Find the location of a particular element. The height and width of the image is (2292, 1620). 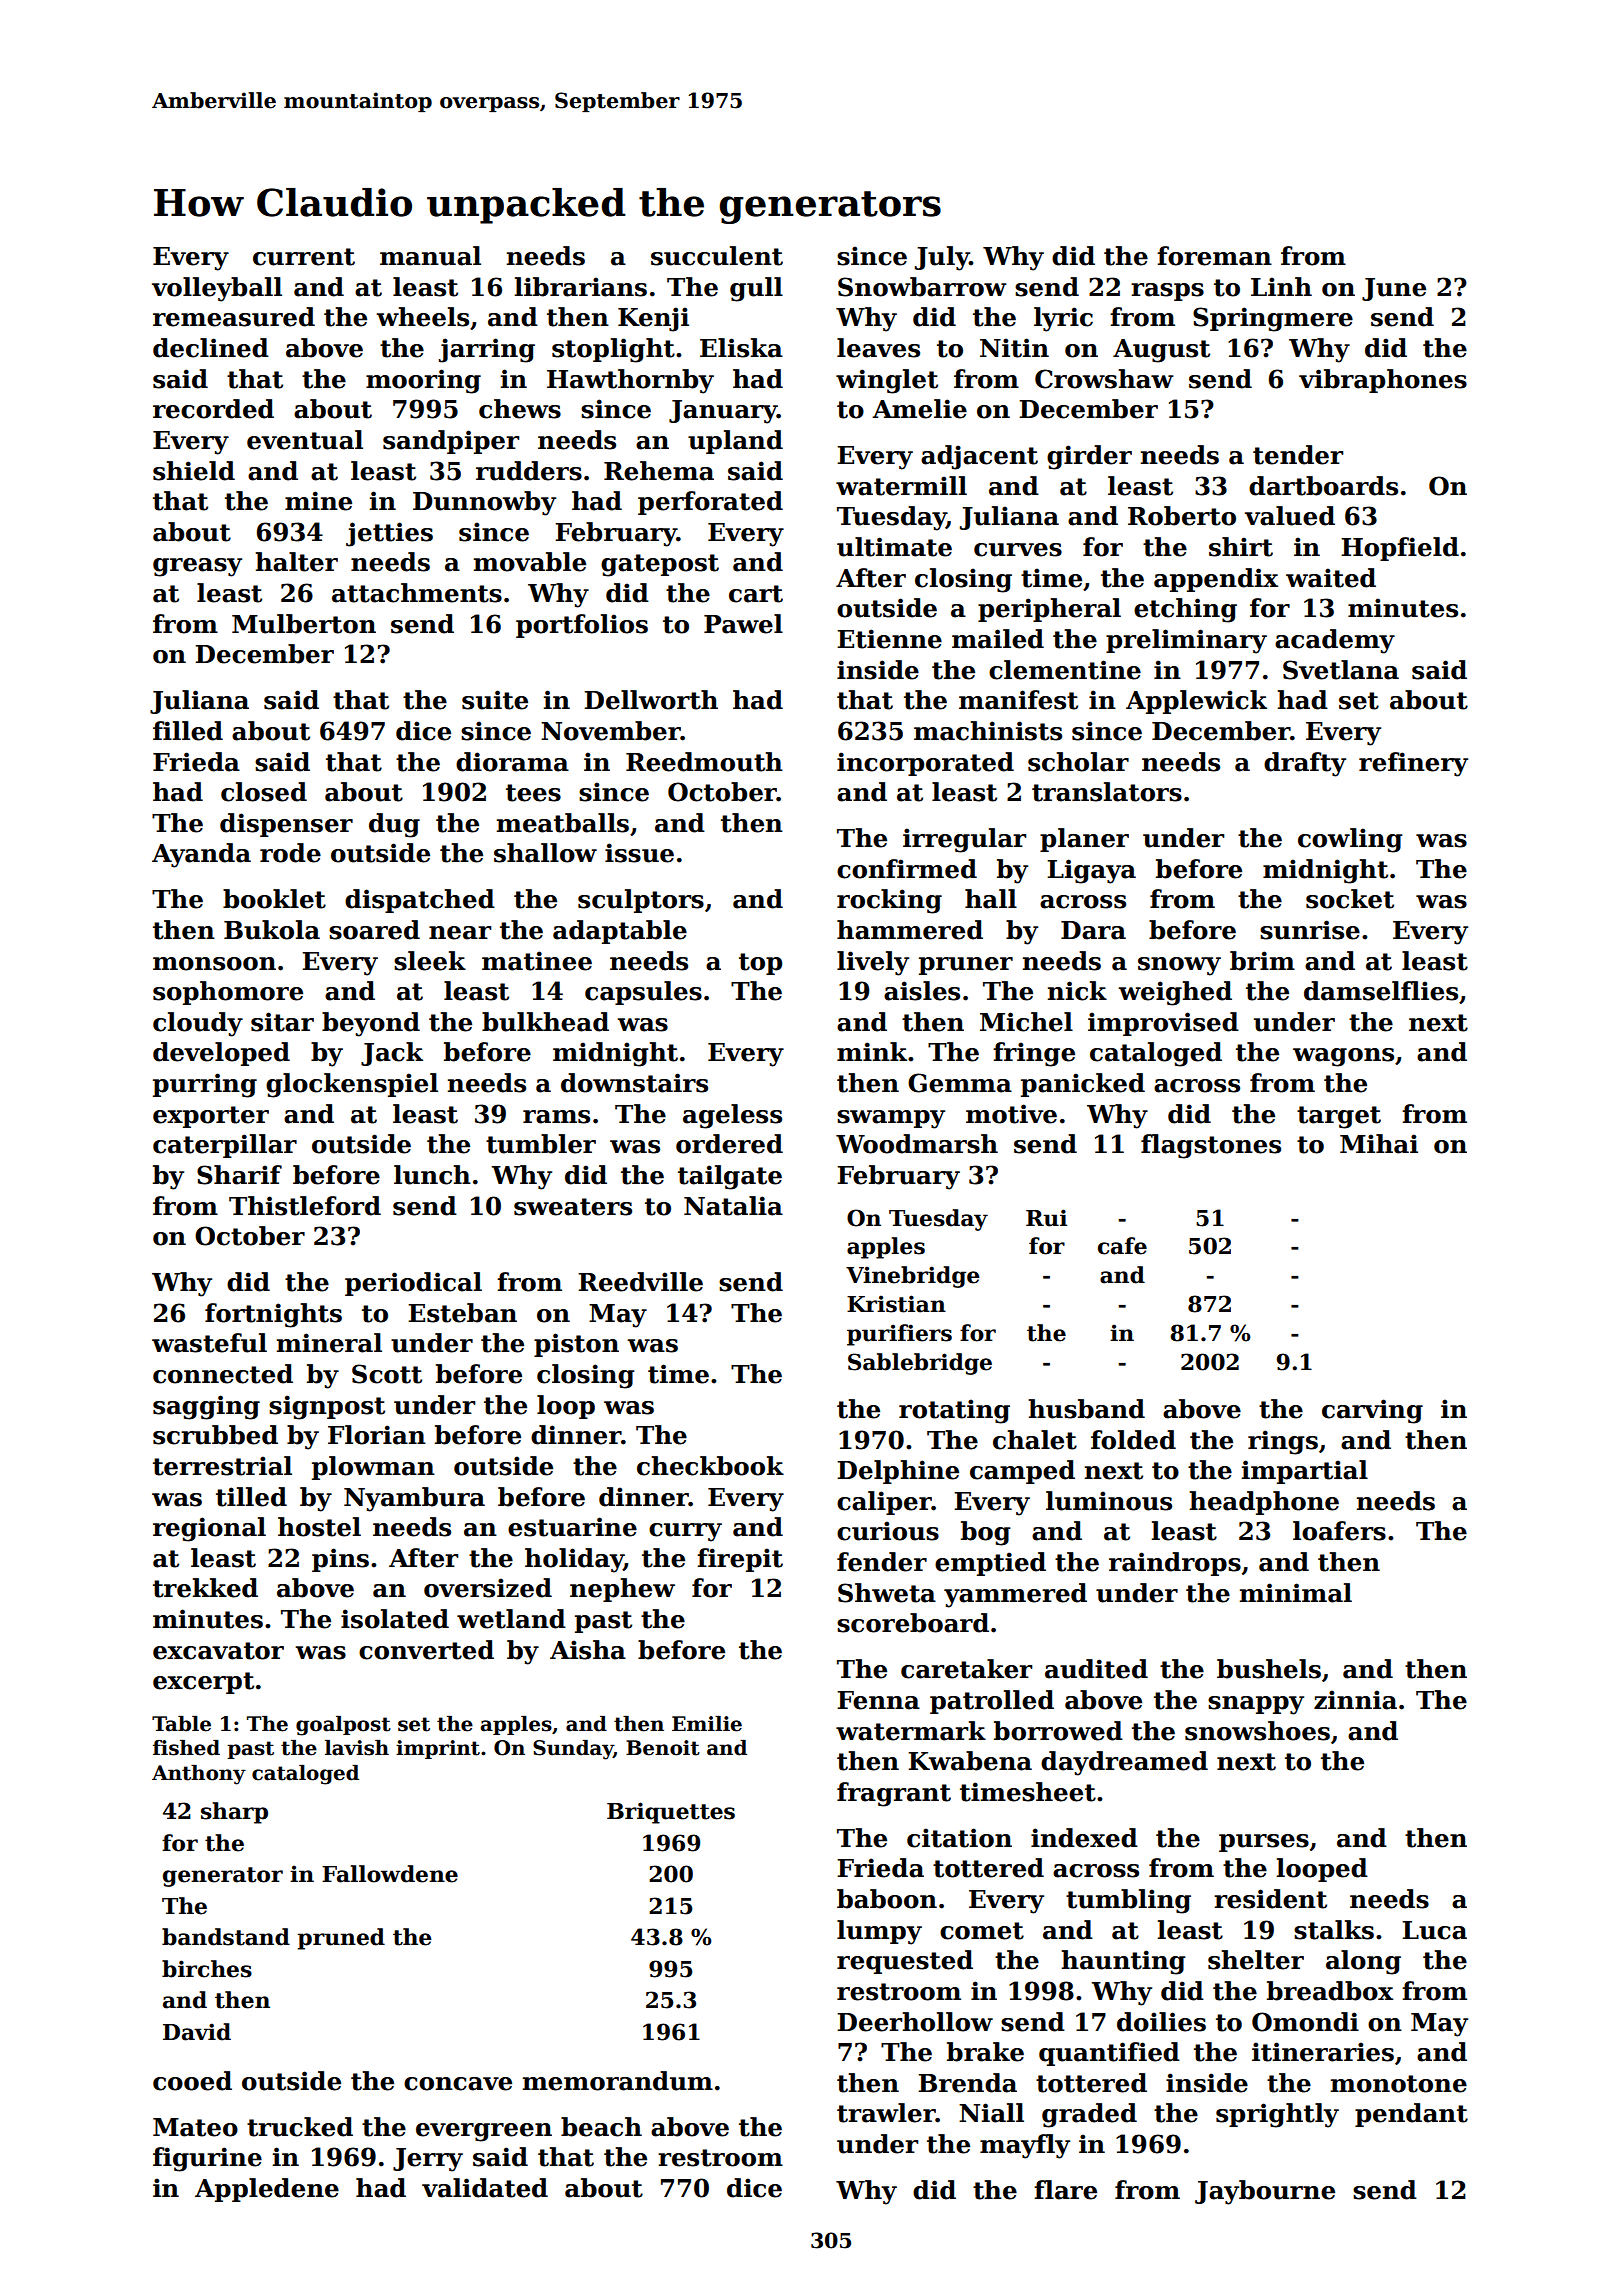

minimal is located at coordinates (1296, 1593).
